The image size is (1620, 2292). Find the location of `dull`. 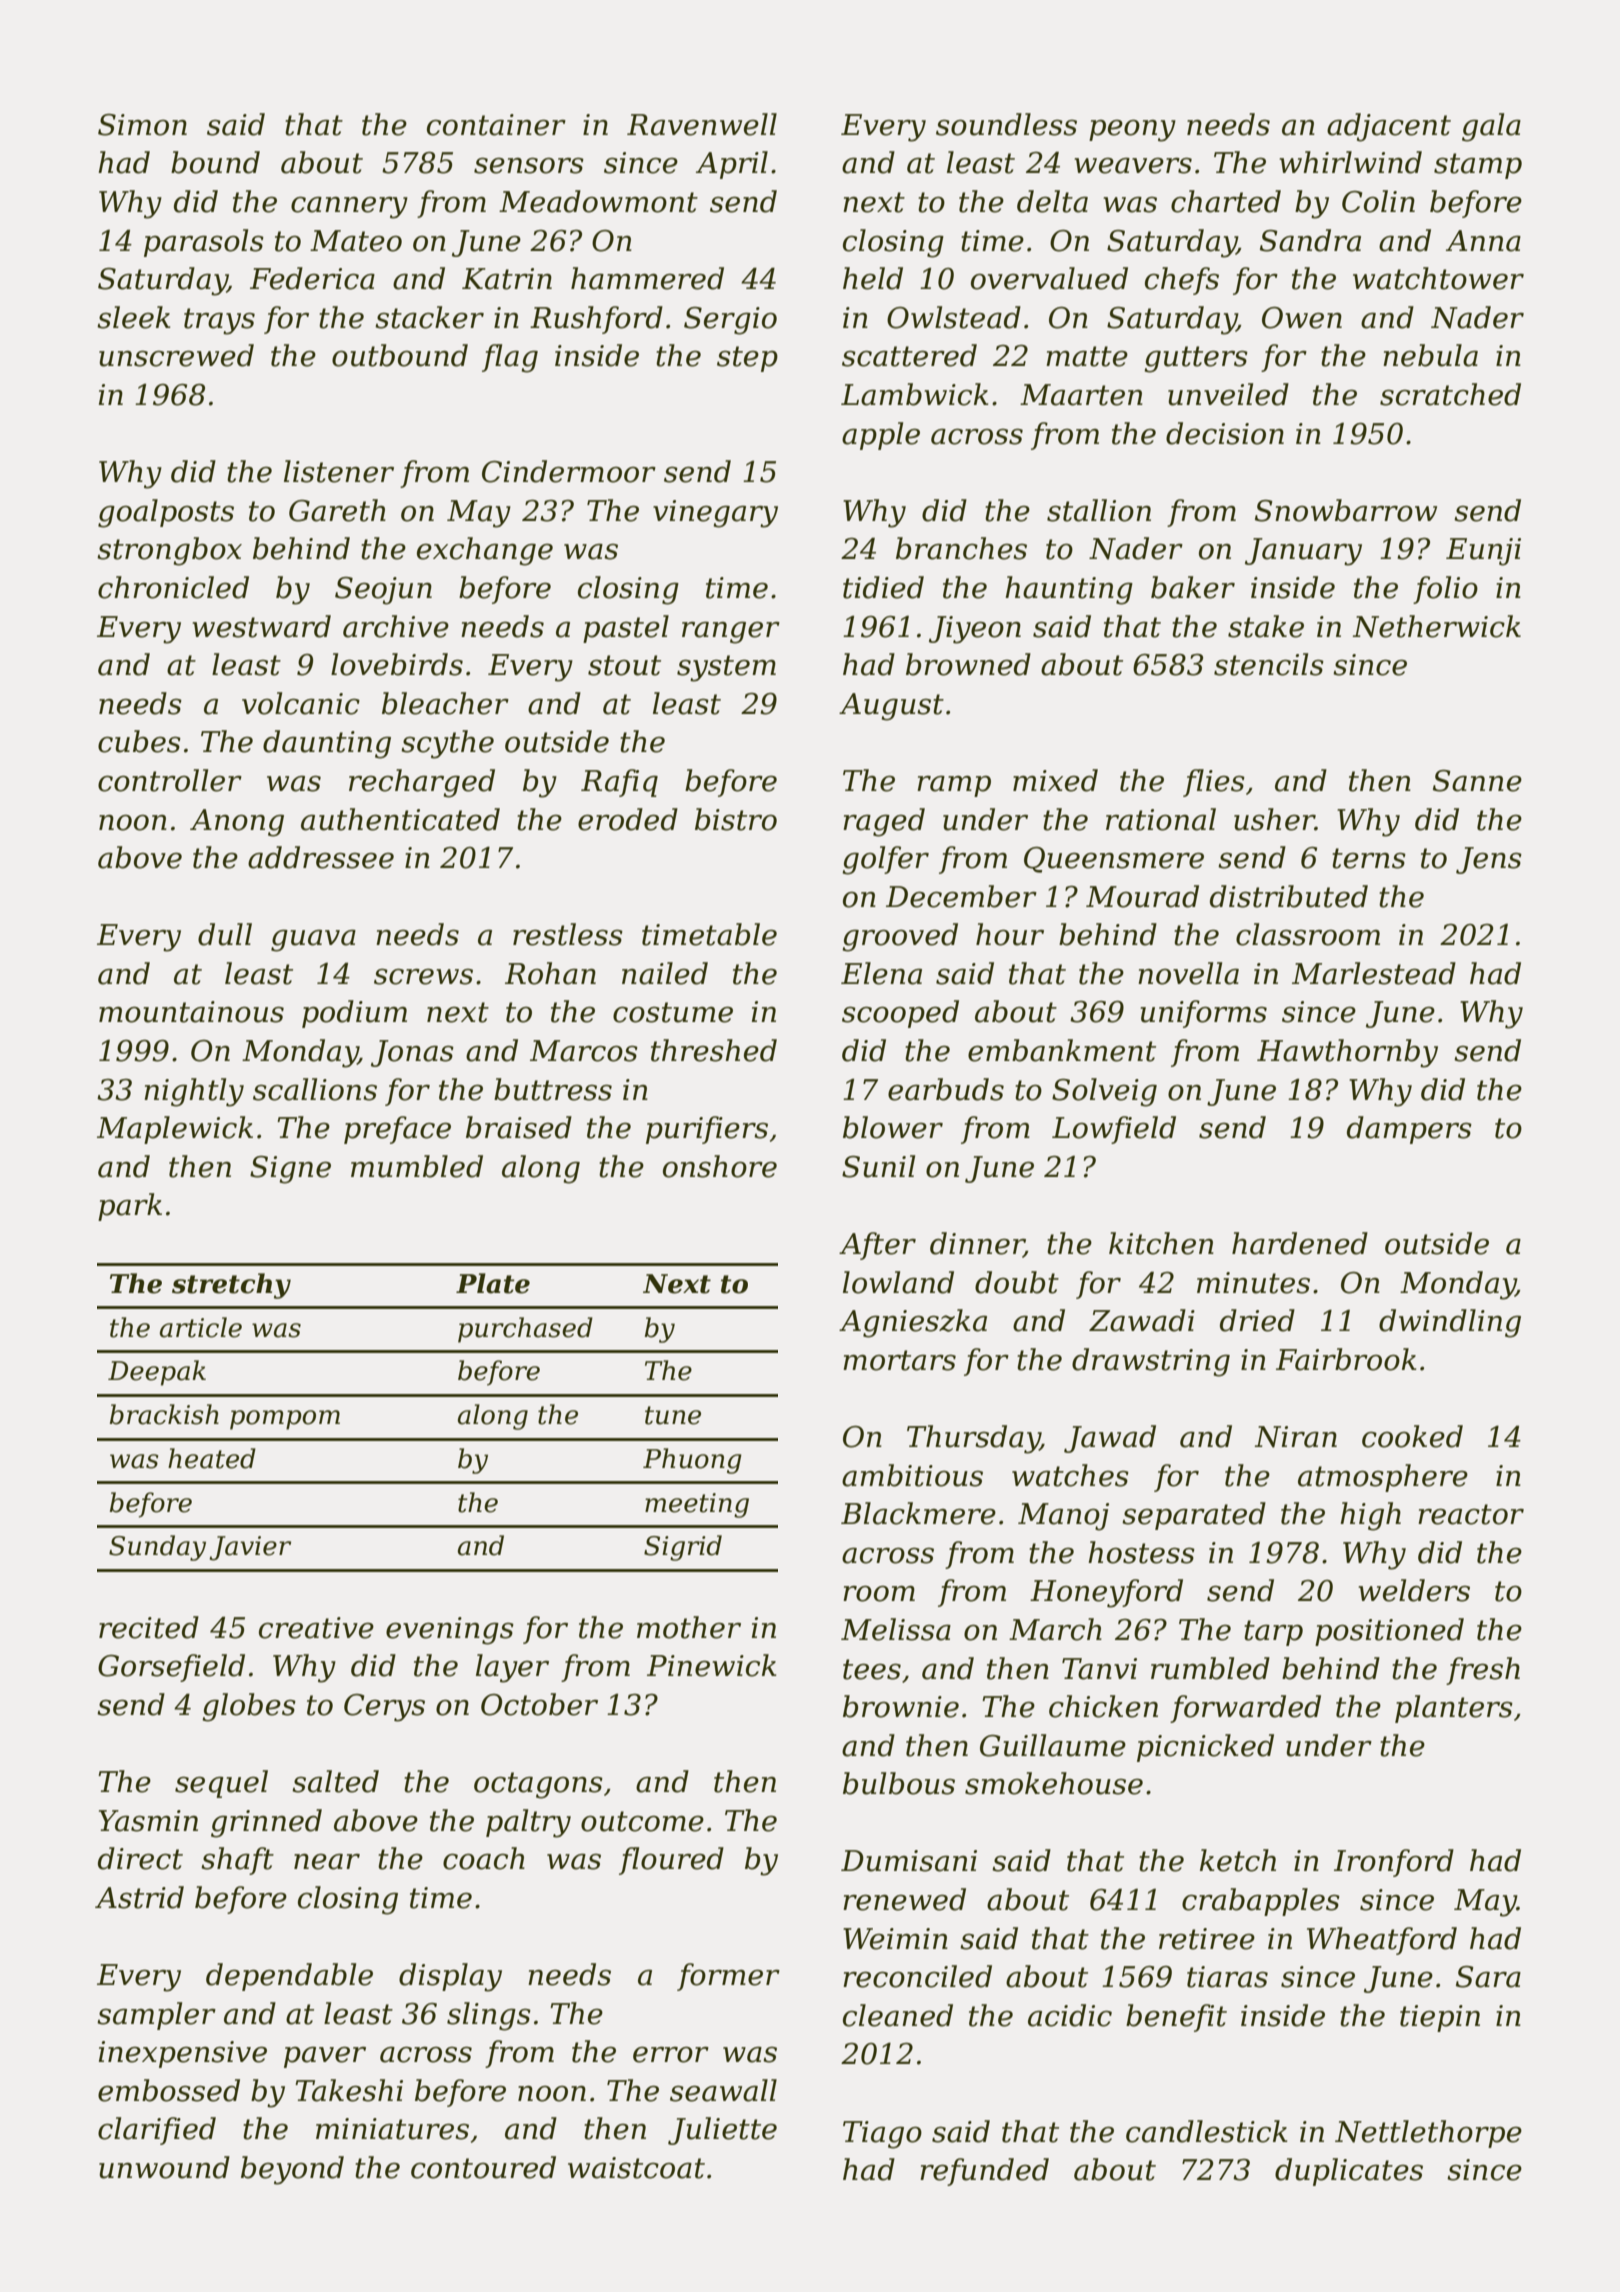

dull is located at coordinates (225, 934).
